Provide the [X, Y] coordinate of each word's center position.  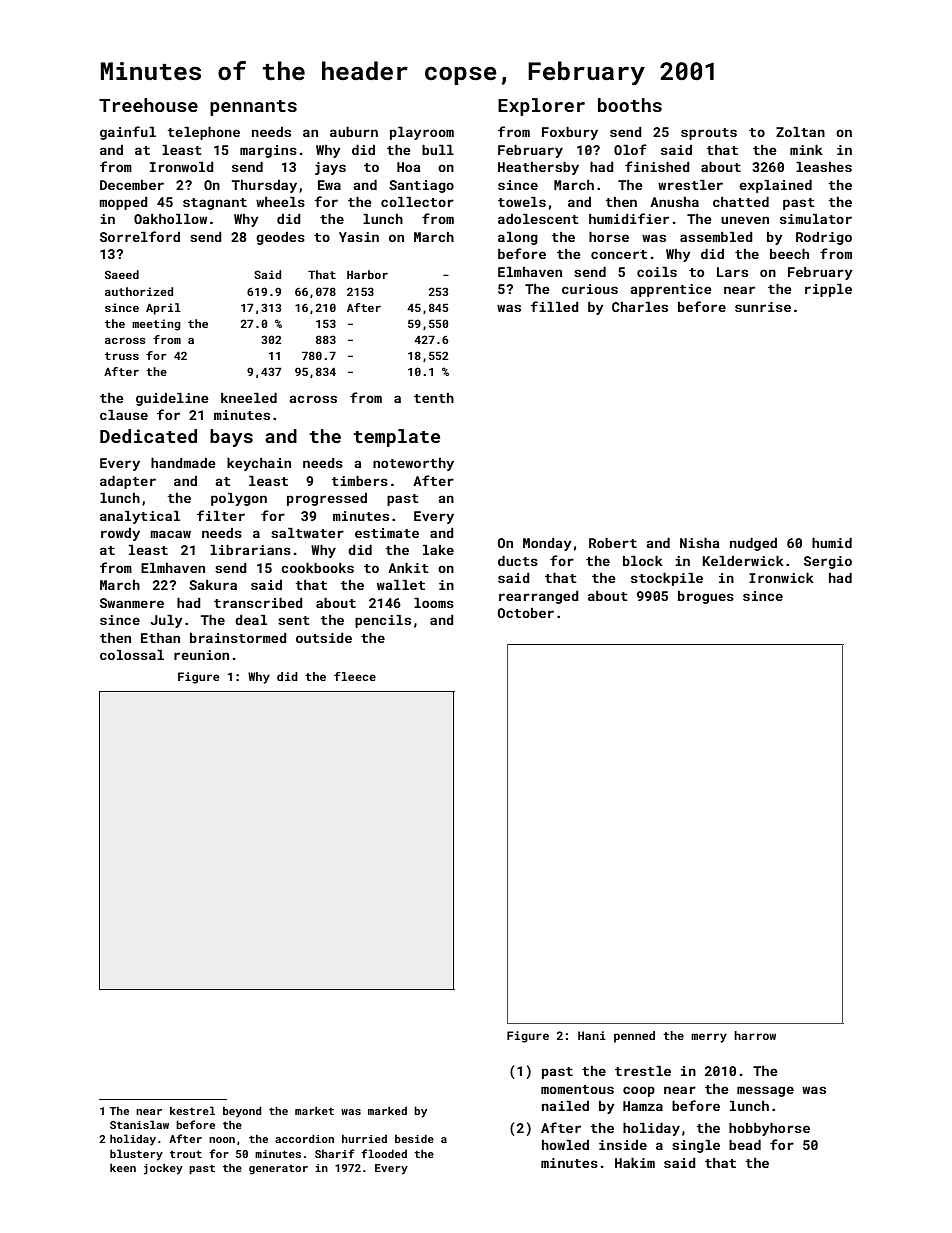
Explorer [541, 107]
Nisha [700, 543]
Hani [592, 1035]
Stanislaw [139, 1124]
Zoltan [800, 132]
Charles [640, 307]
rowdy [120, 534]
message [765, 1091]
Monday [547, 544]
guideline [172, 399]
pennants [253, 108]
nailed [565, 1106]
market [314, 1110]
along [518, 238]
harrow [755, 1035]
